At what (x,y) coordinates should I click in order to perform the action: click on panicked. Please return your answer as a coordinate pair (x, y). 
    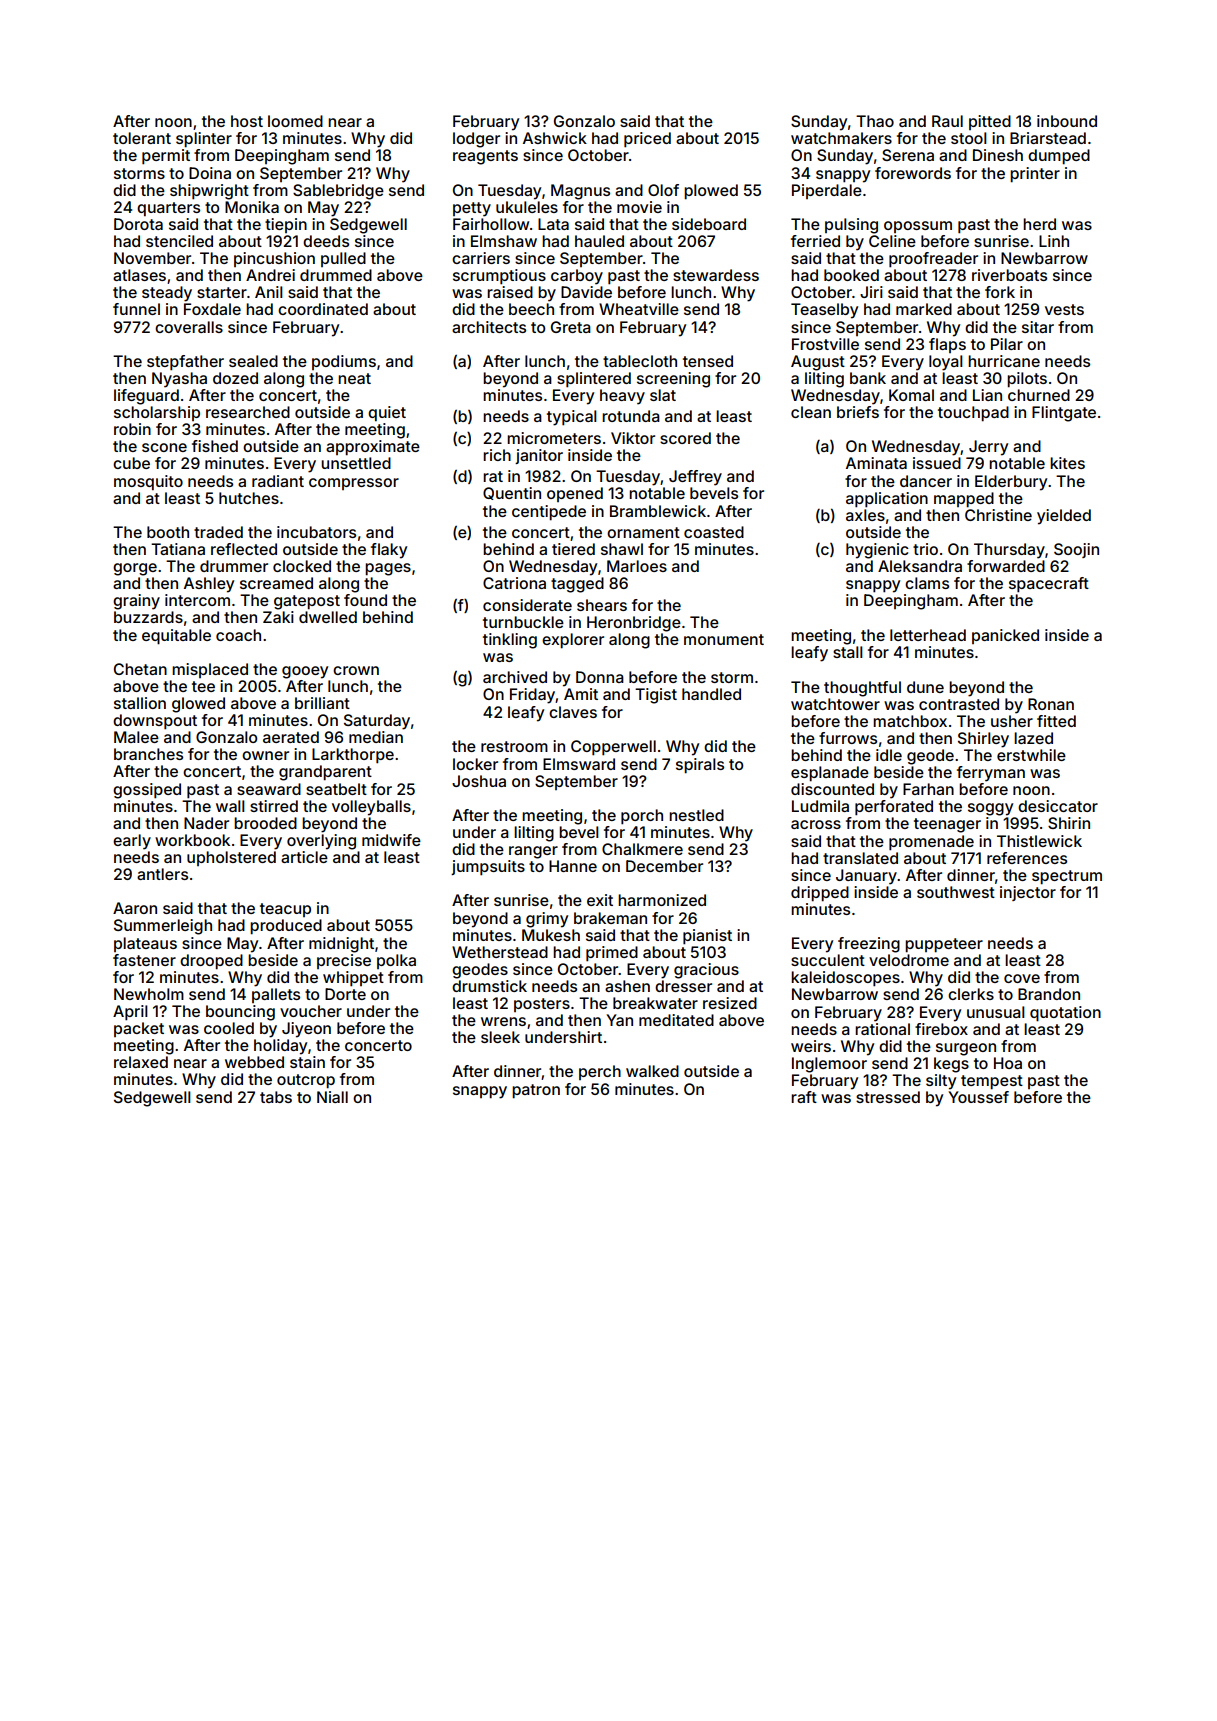
    Looking at the image, I should click on (1005, 636).
